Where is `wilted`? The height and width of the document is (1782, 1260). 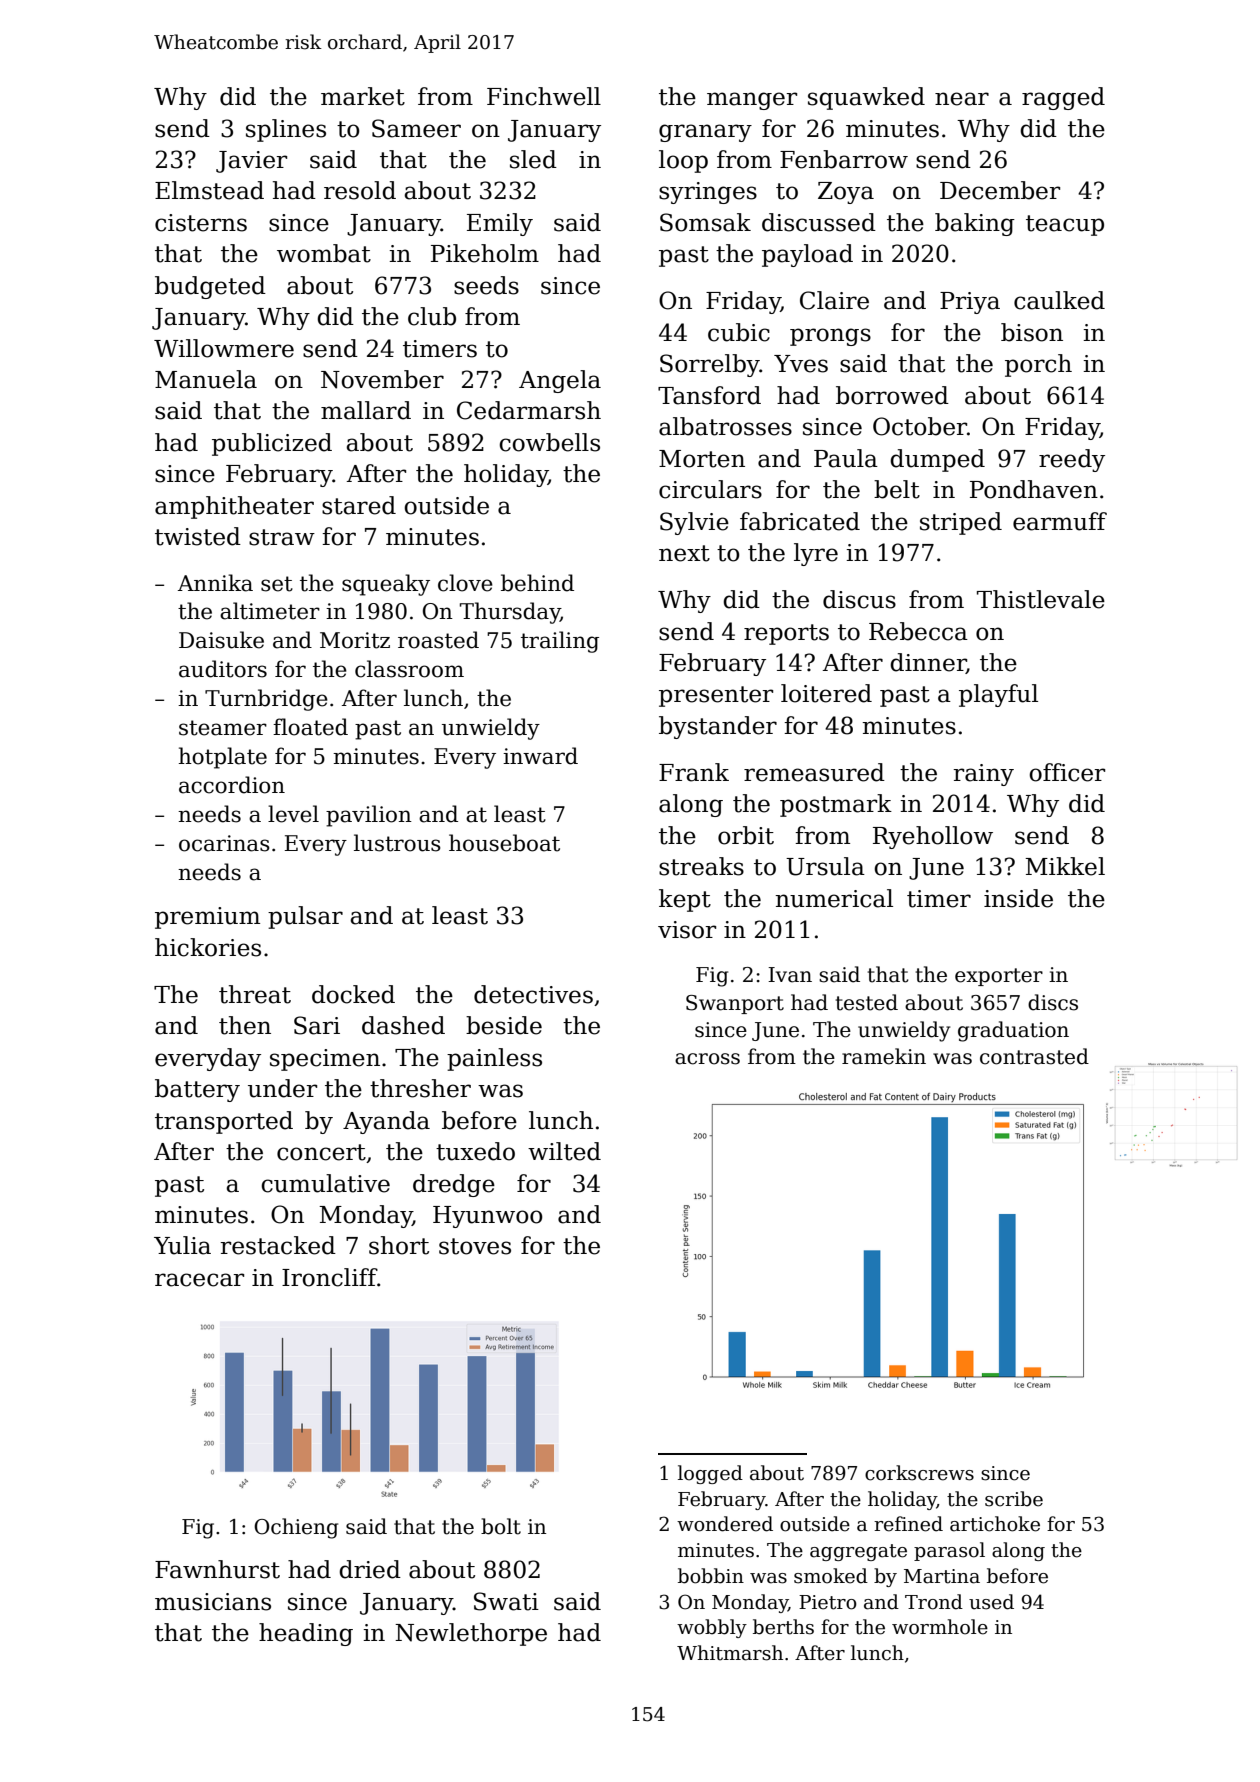
wilted is located at coordinates (564, 1151).
